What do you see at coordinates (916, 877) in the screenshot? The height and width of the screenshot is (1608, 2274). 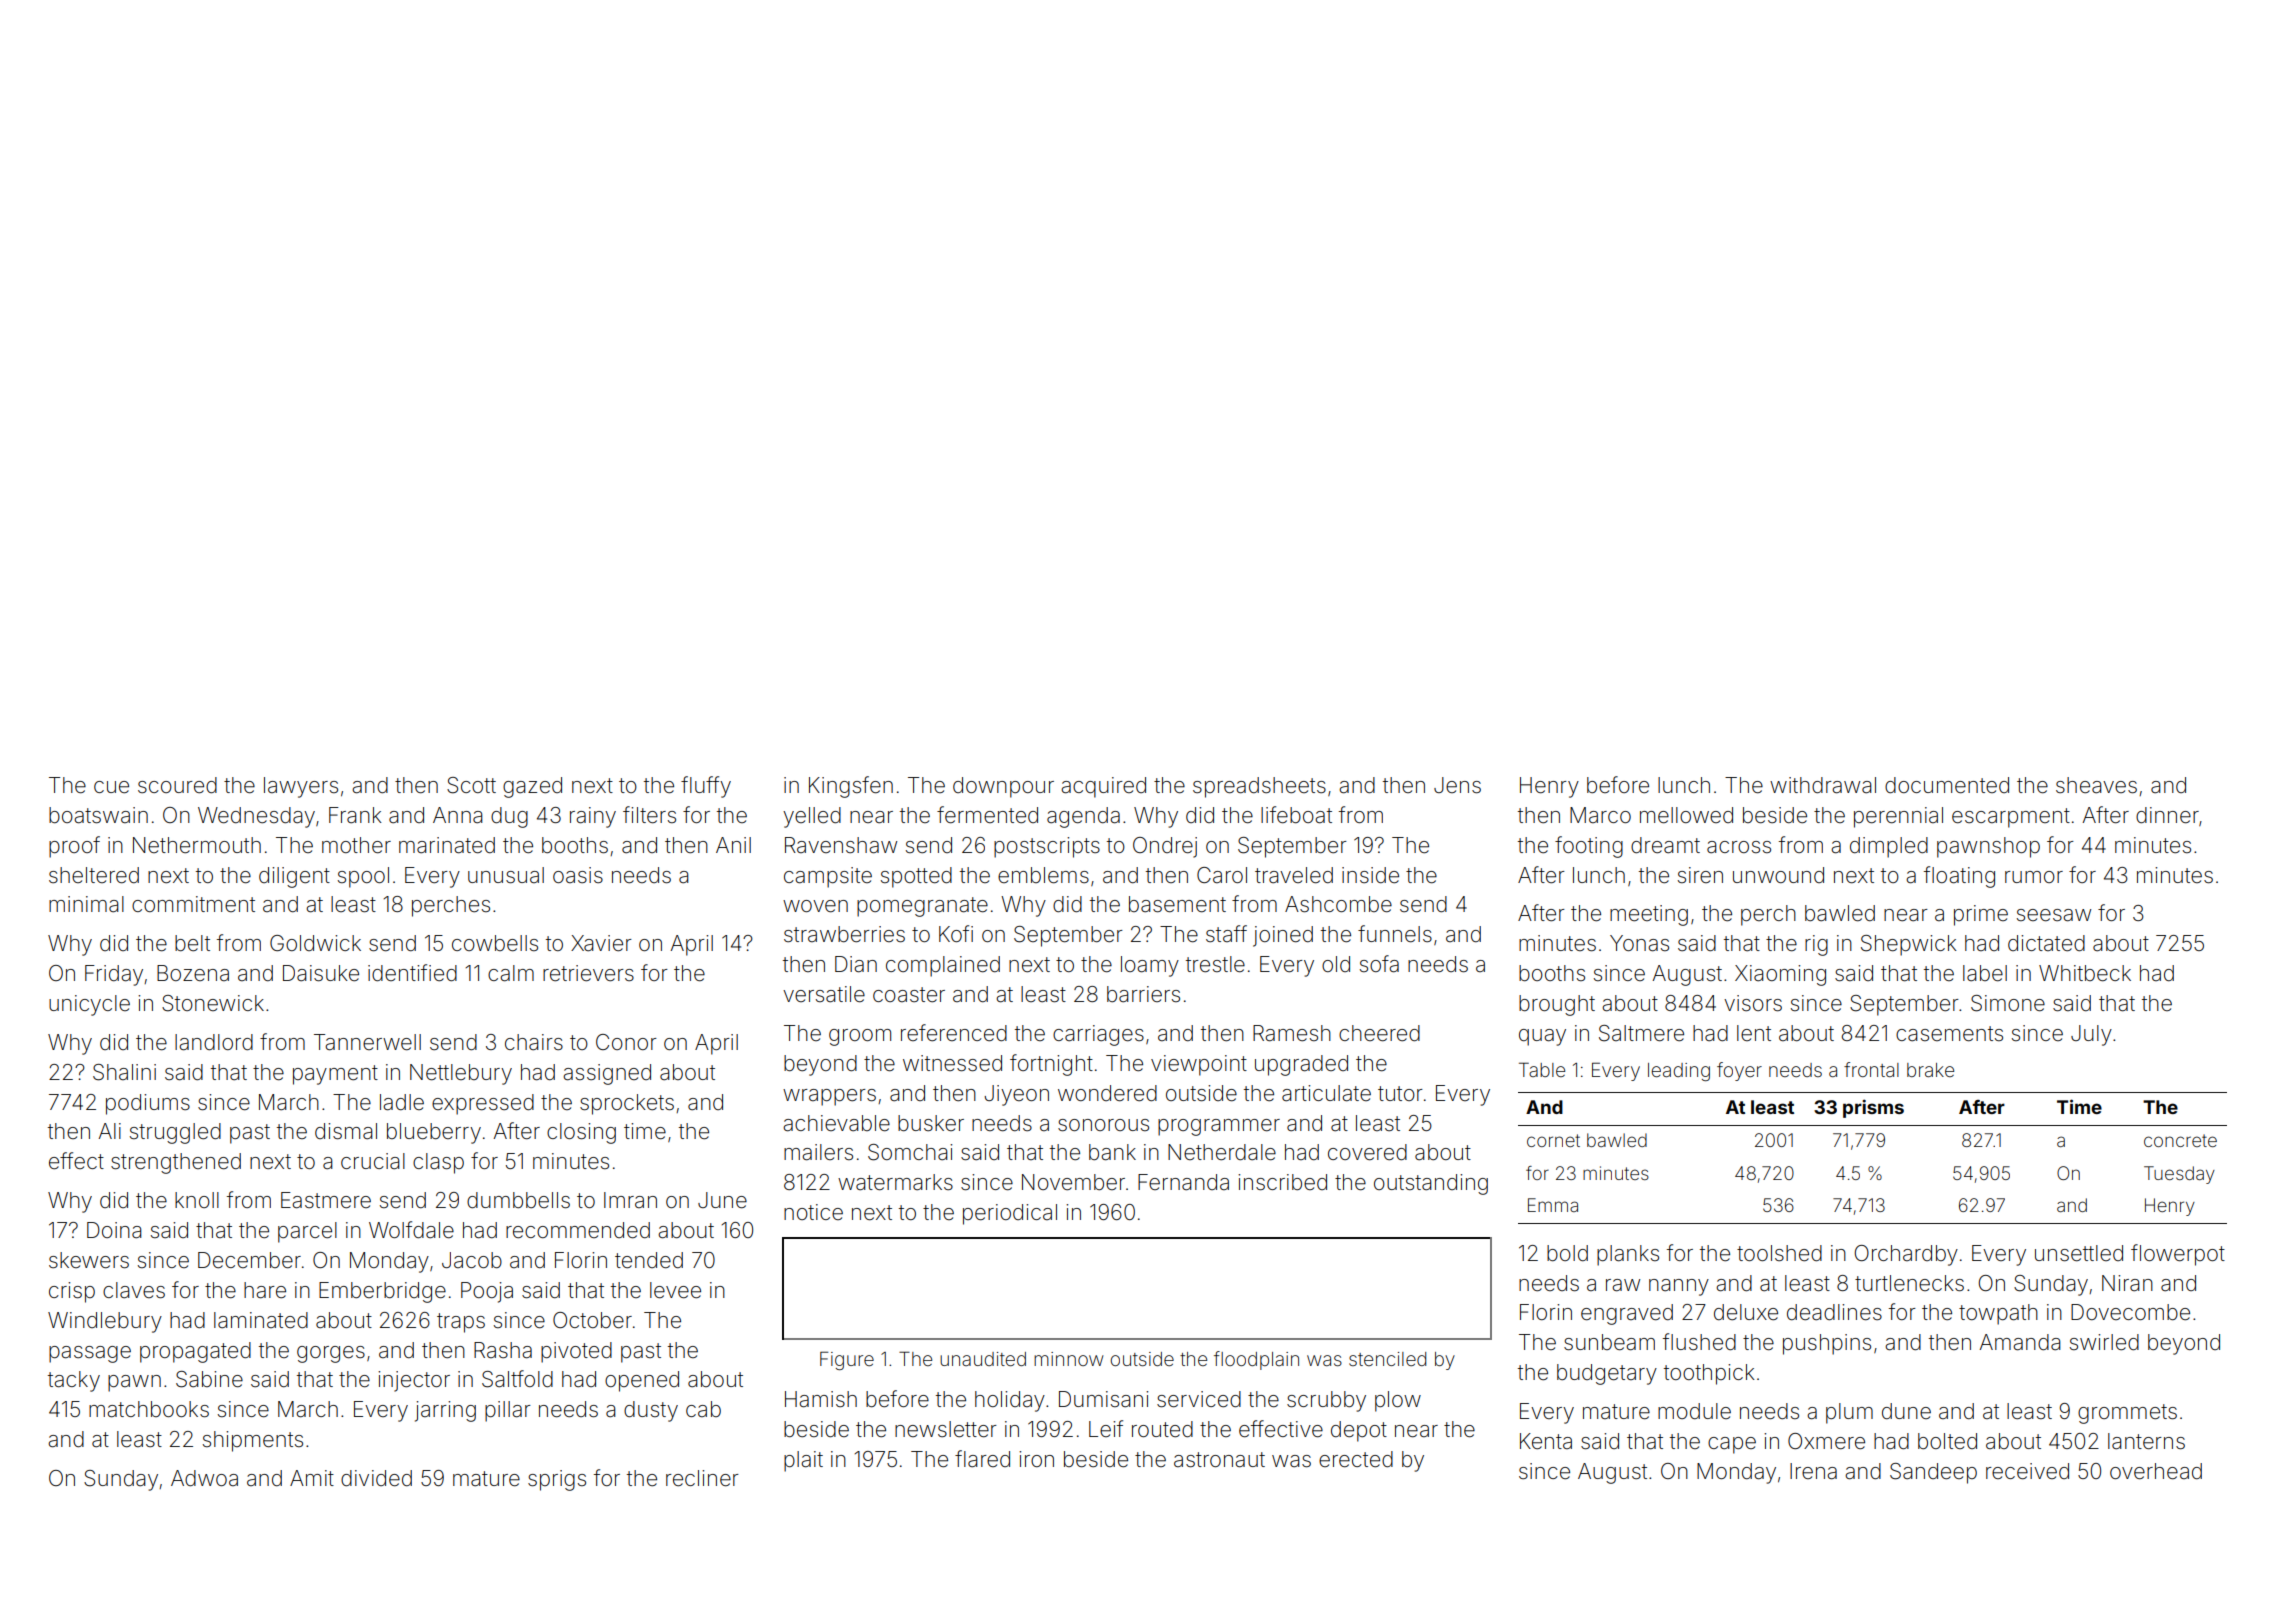 I see `spotted` at bounding box center [916, 877].
